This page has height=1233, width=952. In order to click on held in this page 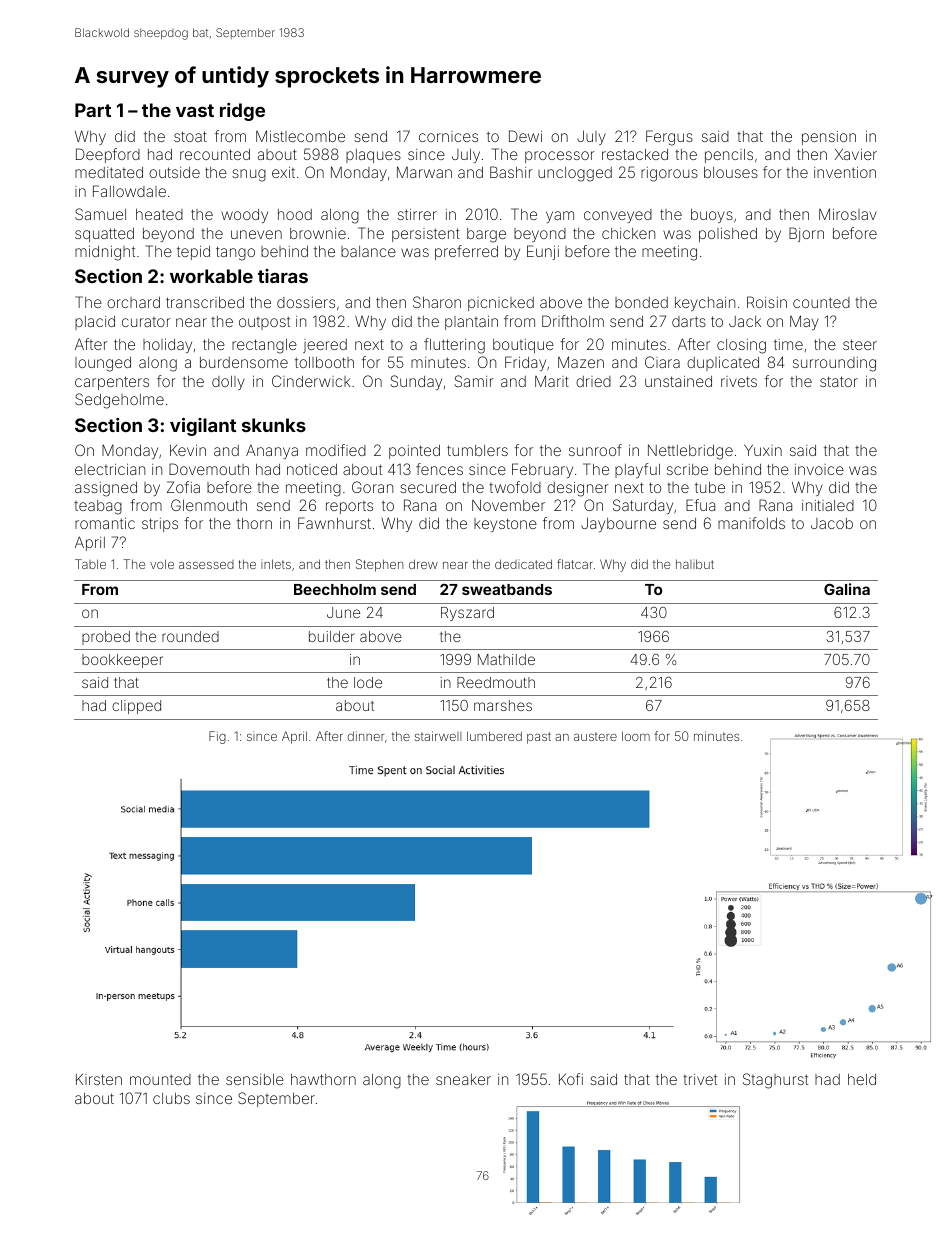, I will do `click(862, 1079)`.
